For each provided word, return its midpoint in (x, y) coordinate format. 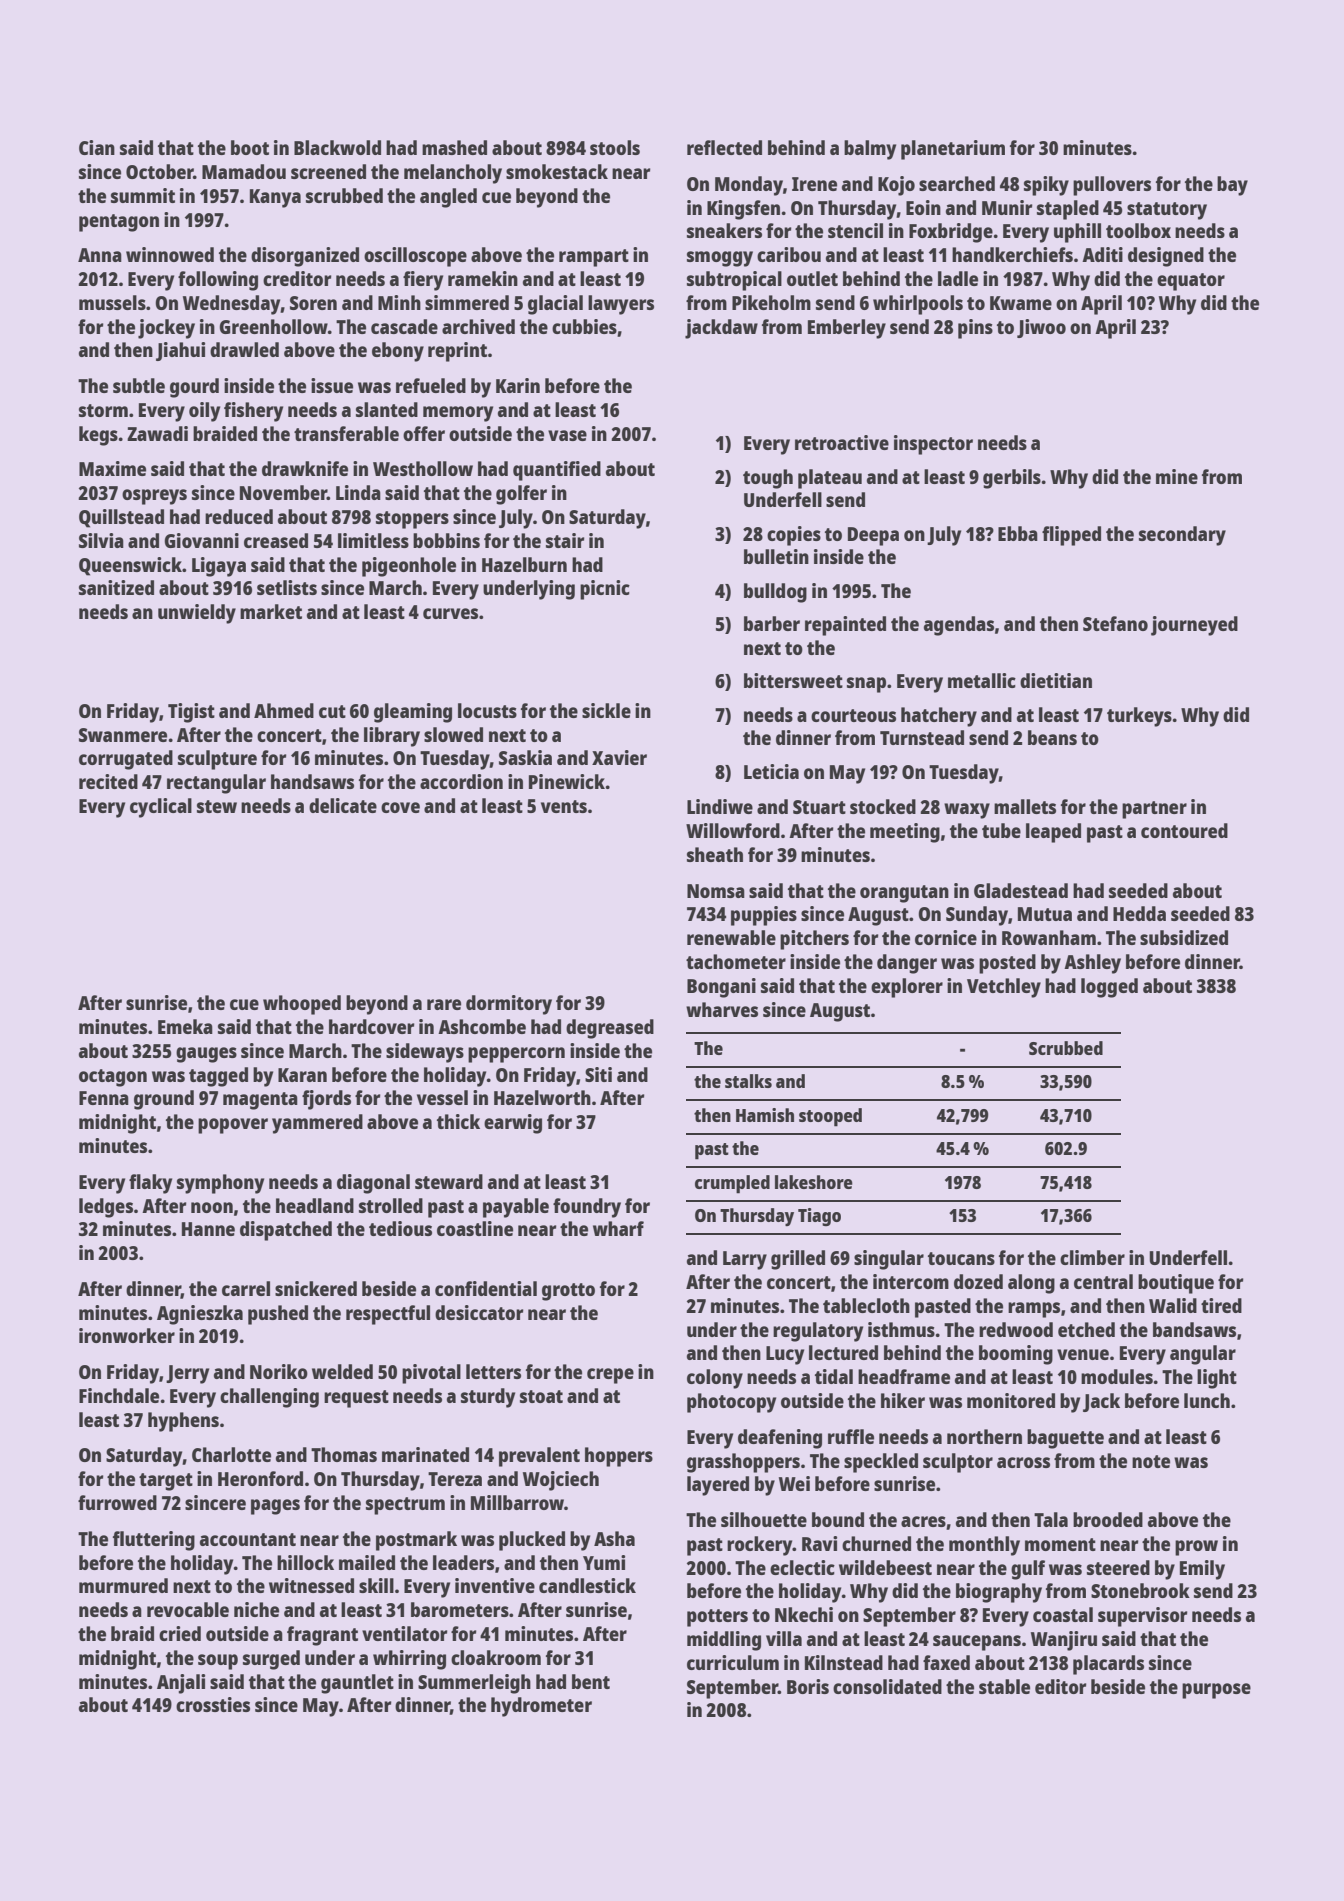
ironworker (127, 1335)
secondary (1182, 536)
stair (565, 540)
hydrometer (541, 1707)
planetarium (953, 150)
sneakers (724, 230)
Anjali (181, 1684)
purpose (1216, 1691)
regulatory (818, 1332)
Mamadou (244, 171)
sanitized (116, 587)
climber (1092, 1257)
